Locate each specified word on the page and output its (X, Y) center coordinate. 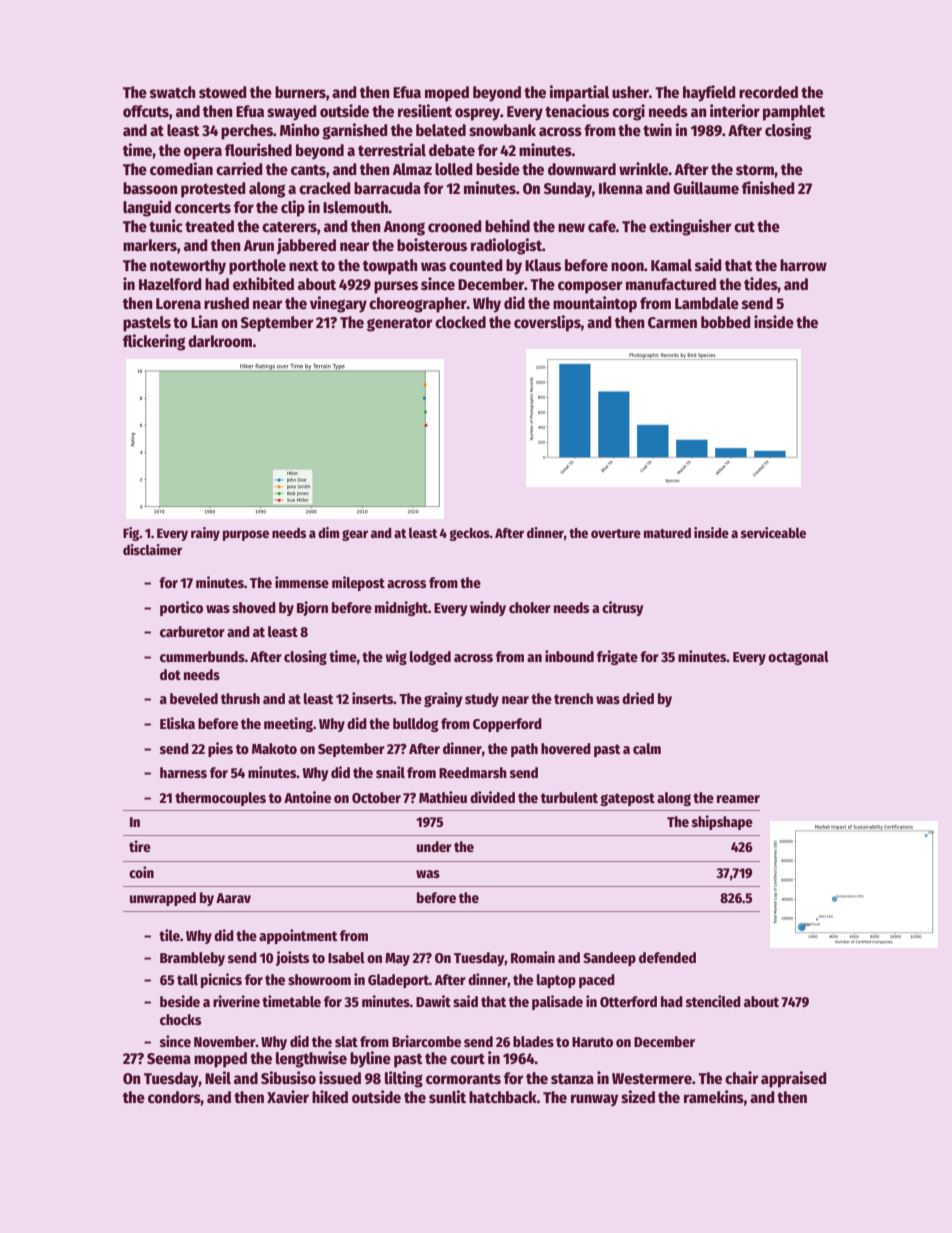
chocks (180, 1019)
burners (300, 92)
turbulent (569, 797)
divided (492, 797)
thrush (240, 698)
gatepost (627, 799)
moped (447, 94)
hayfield (709, 93)
